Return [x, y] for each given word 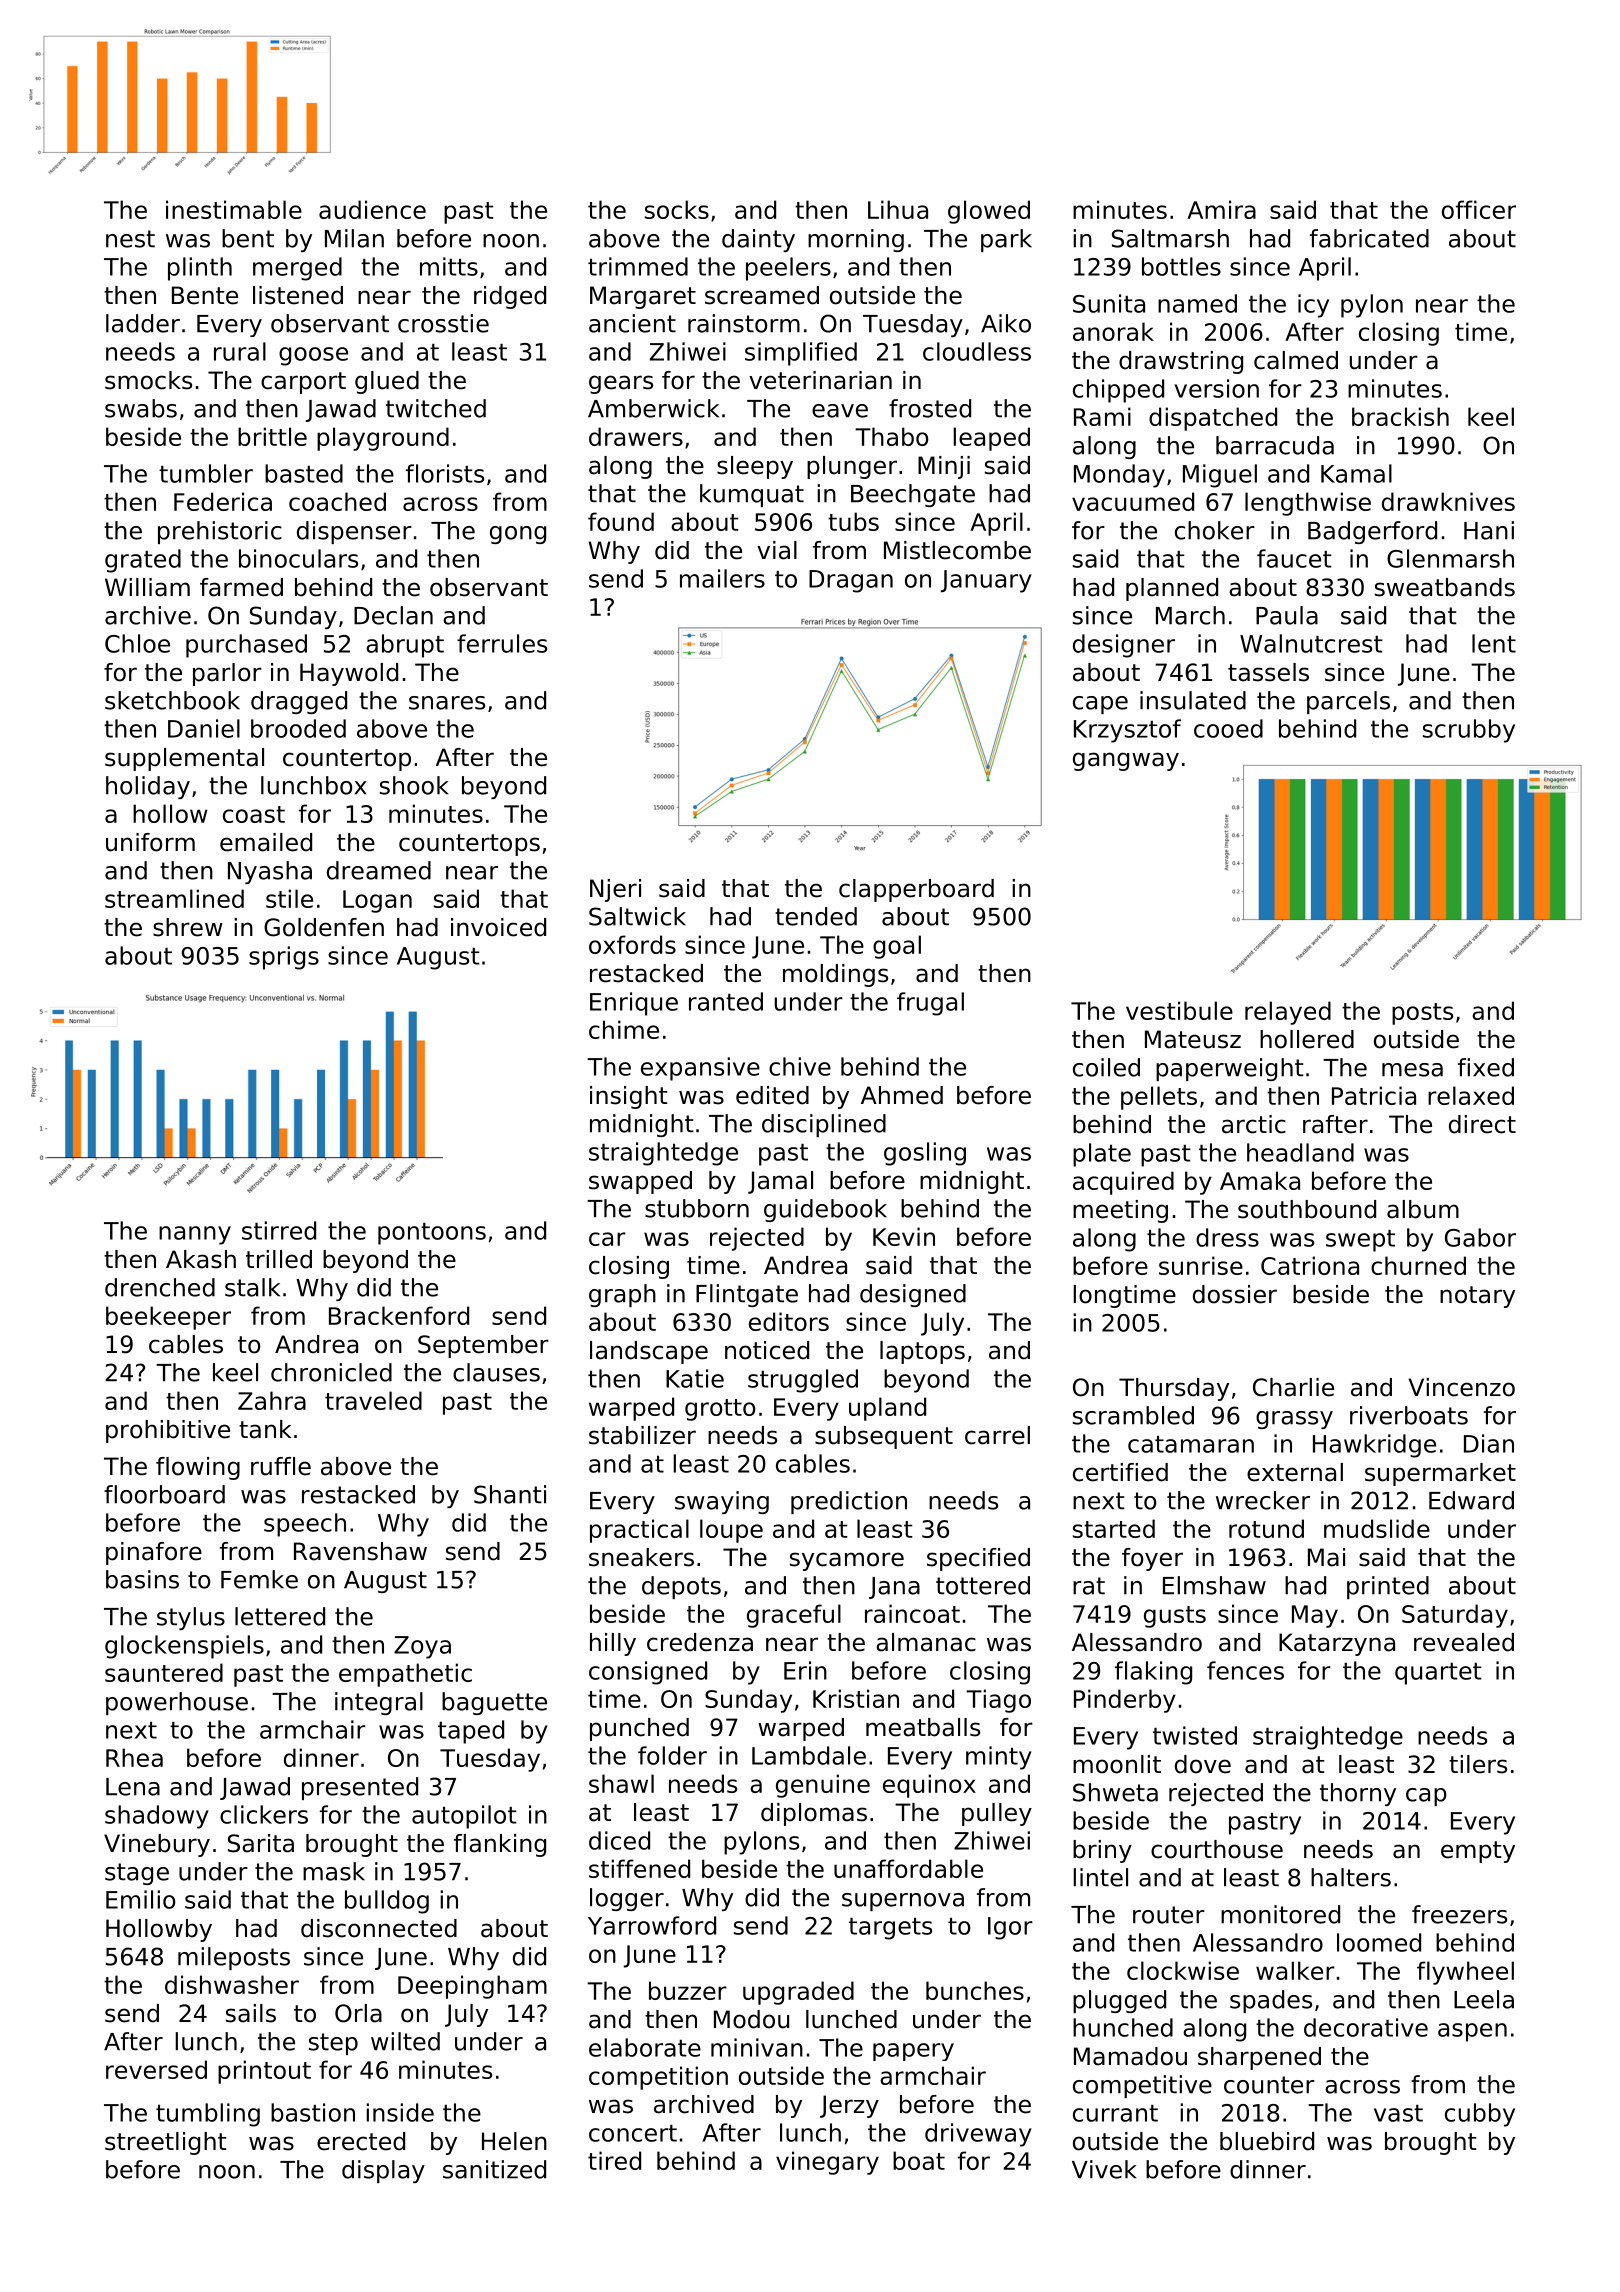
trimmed [638, 266]
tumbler [206, 473]
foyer [1152, 1559]
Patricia [1374, 1095]
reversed [156, 2069]
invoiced [498, 927]
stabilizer [642, 1435]
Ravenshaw [360, 1551]
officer [1479, 209]
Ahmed [902, 1095]
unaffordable [908, 1868]
